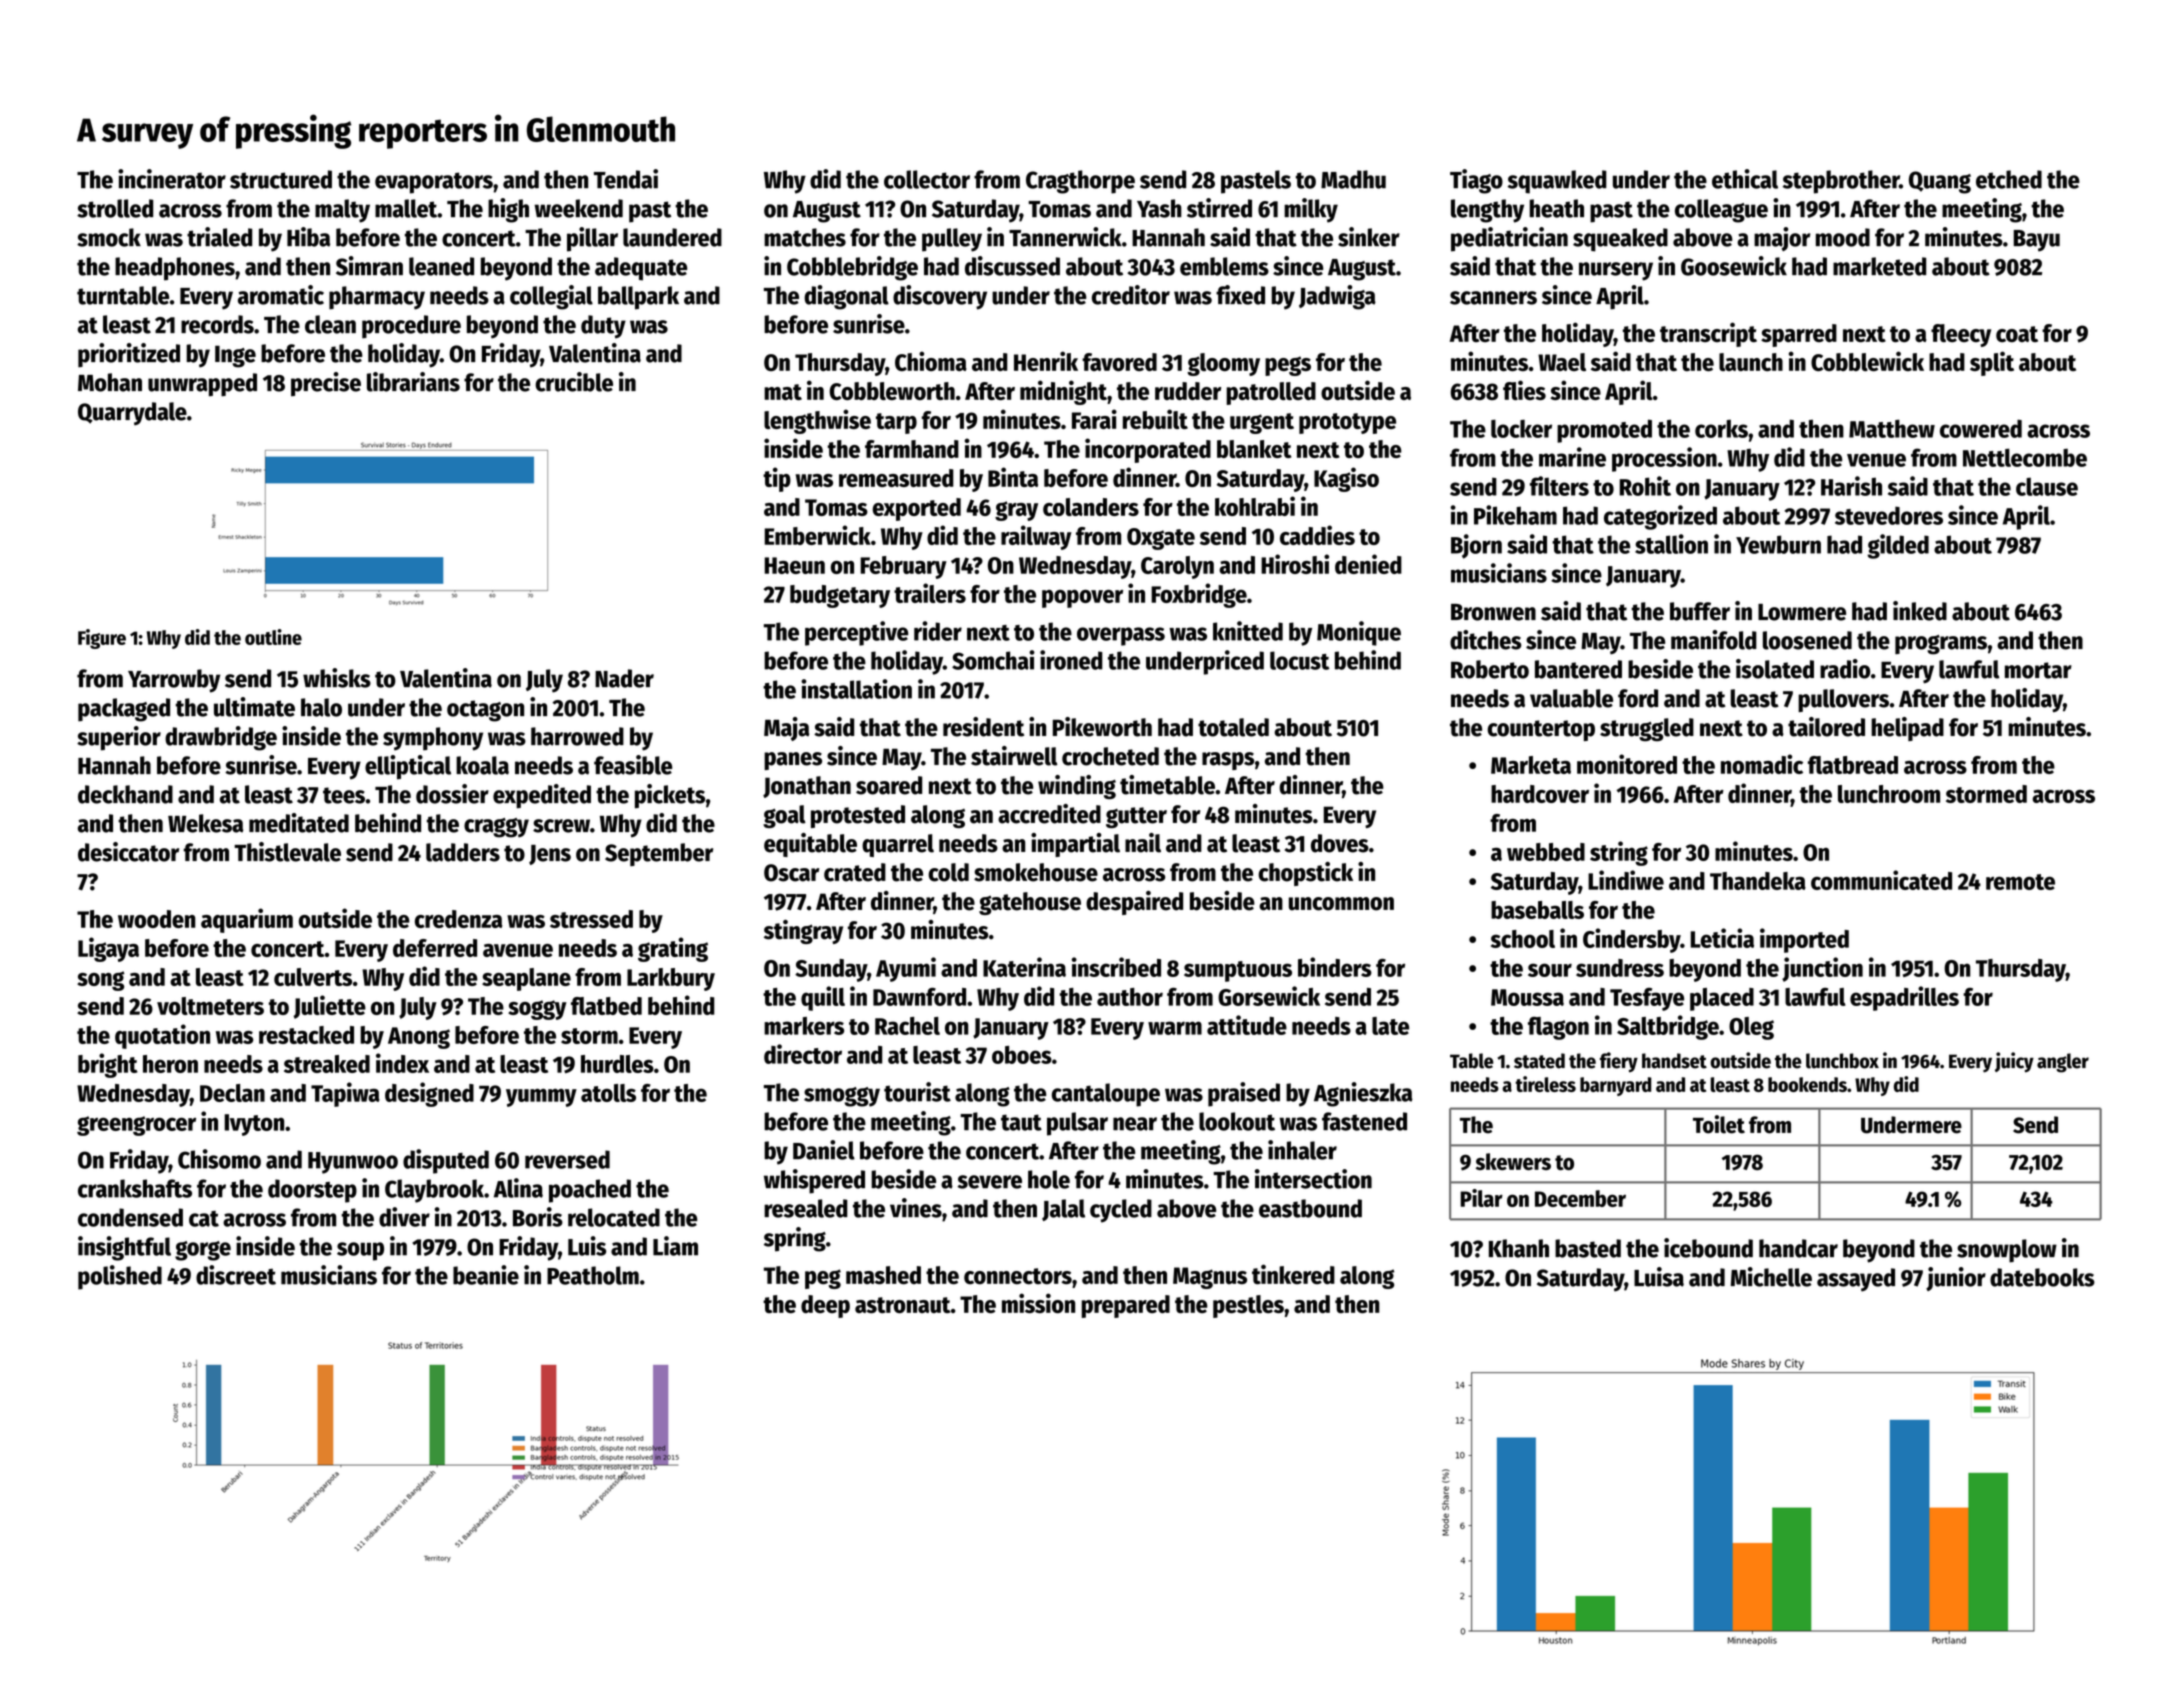 This document has height=1683, width=2178. What do you see at coordinates (162, 1036) in the document?
I see `quotation` at bounding box center [162, 1036].
